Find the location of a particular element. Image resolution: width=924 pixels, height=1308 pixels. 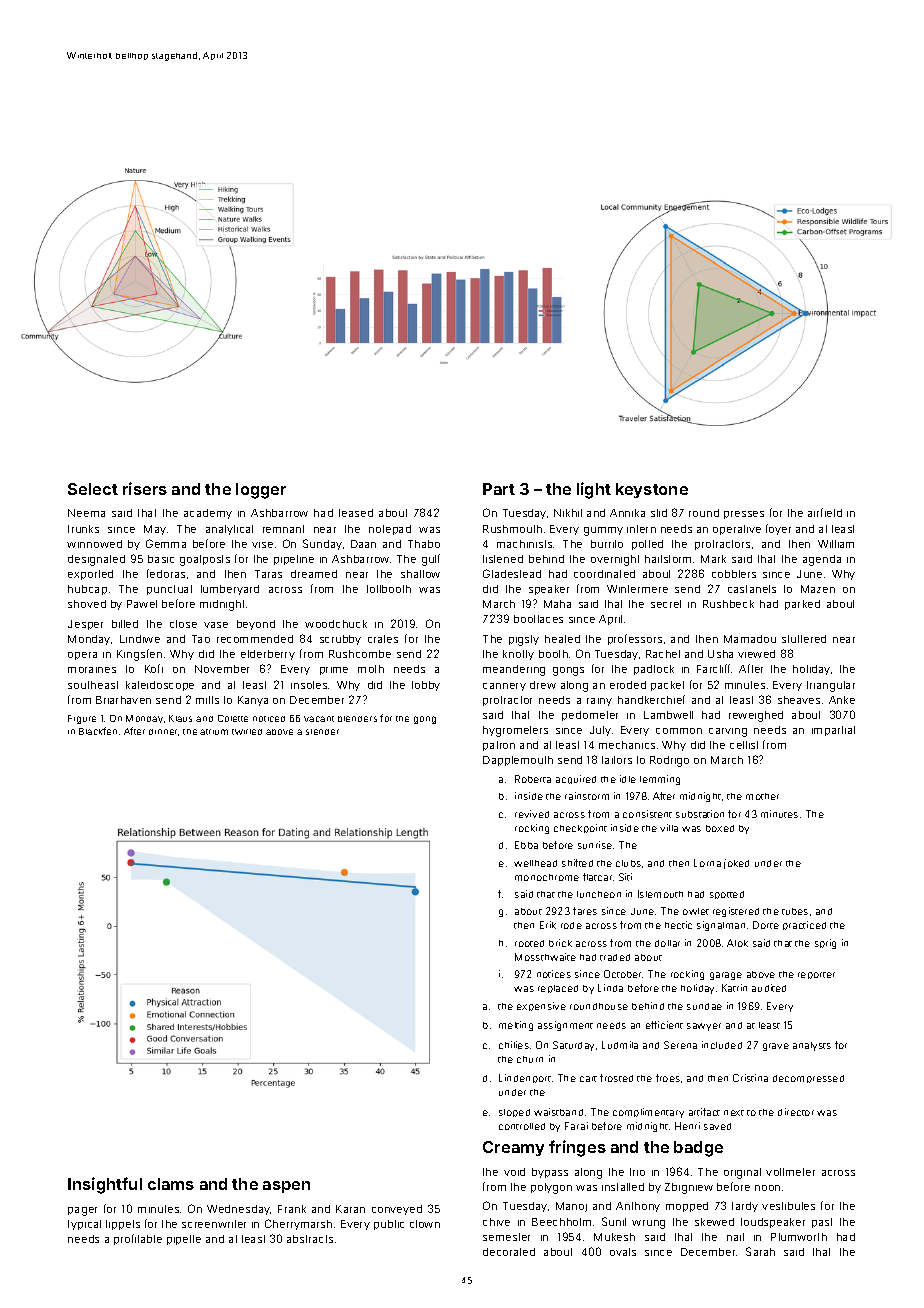

risers is located at coordinates (145, 488).
